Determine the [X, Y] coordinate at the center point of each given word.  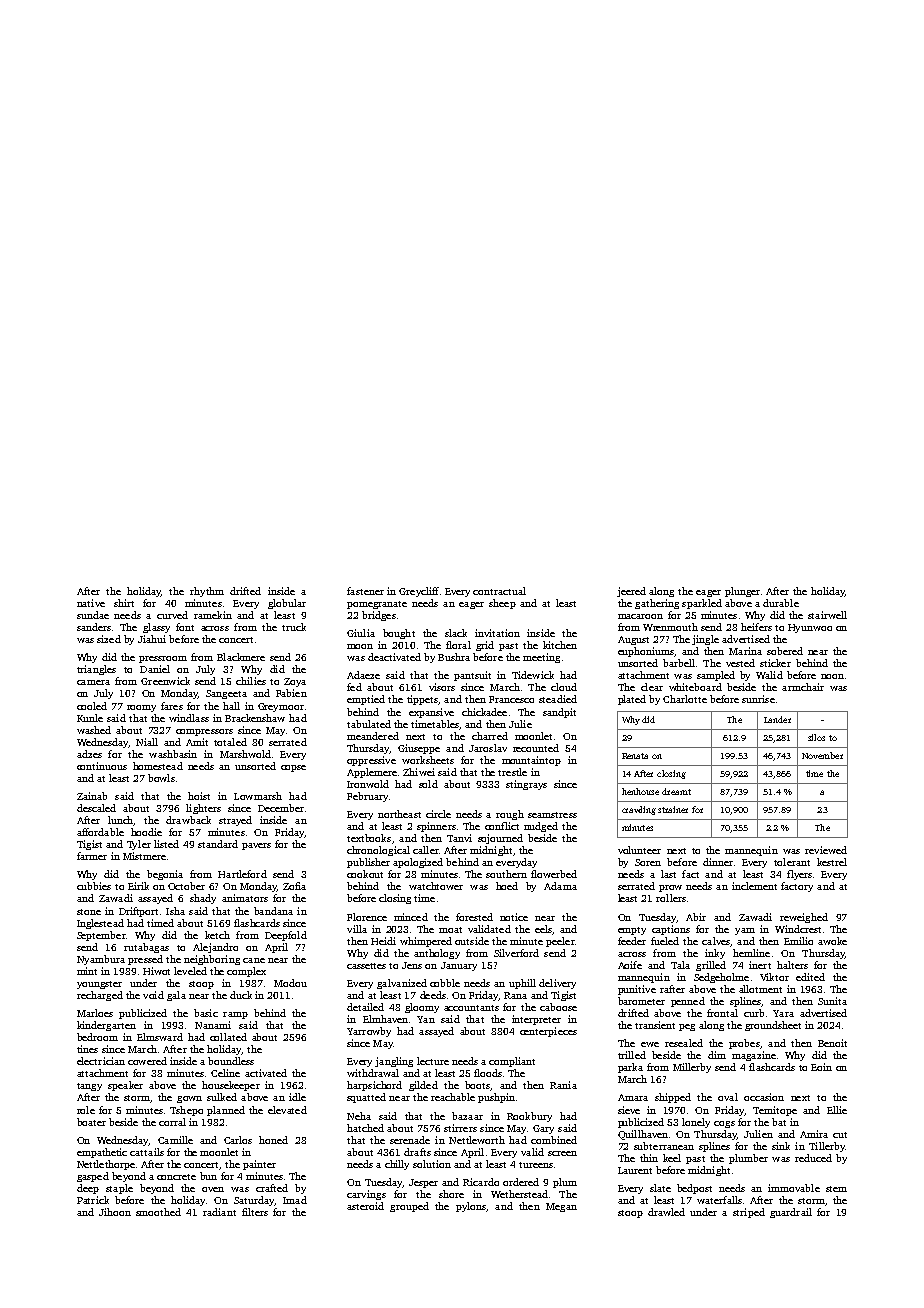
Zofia [294, 886]
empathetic [102, 1153]
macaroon [640, 616]
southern [506, 874]
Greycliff [419, 592]
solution [432, 1164]
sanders [94, 627]
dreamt [676, 791]
